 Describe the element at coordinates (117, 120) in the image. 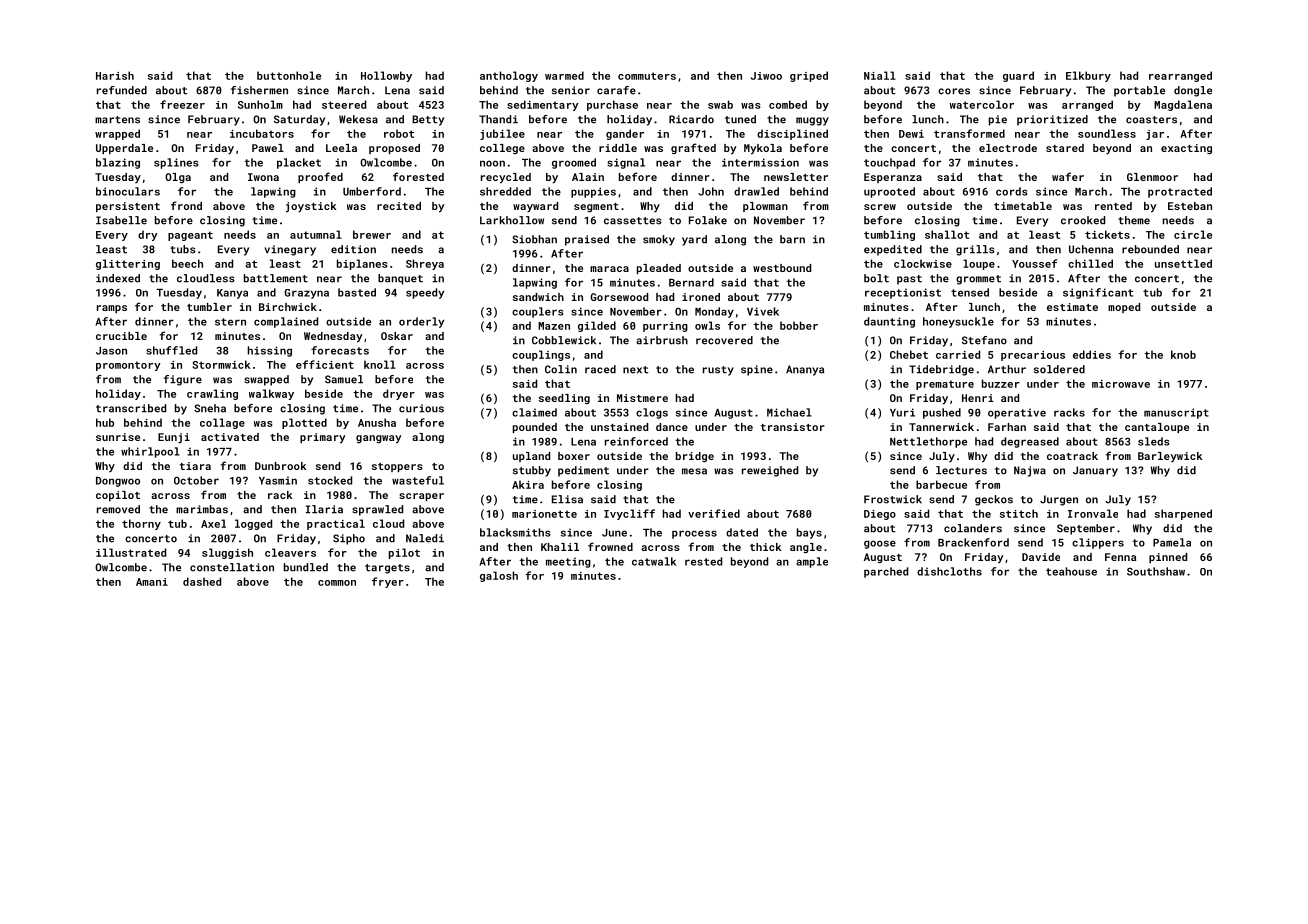

I see `martens` at that location.
